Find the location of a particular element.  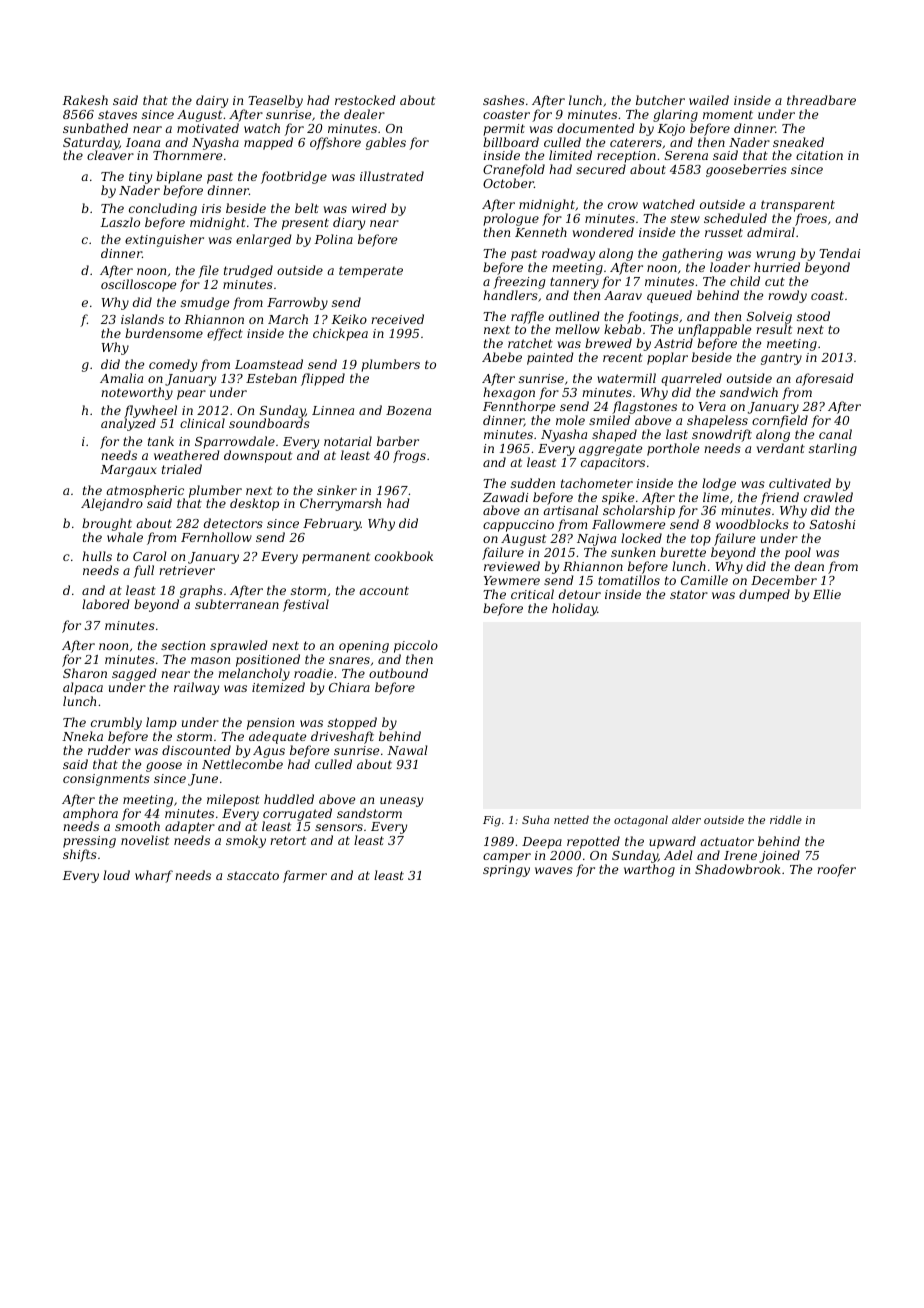

stood is located at coordinates (813, 316).
